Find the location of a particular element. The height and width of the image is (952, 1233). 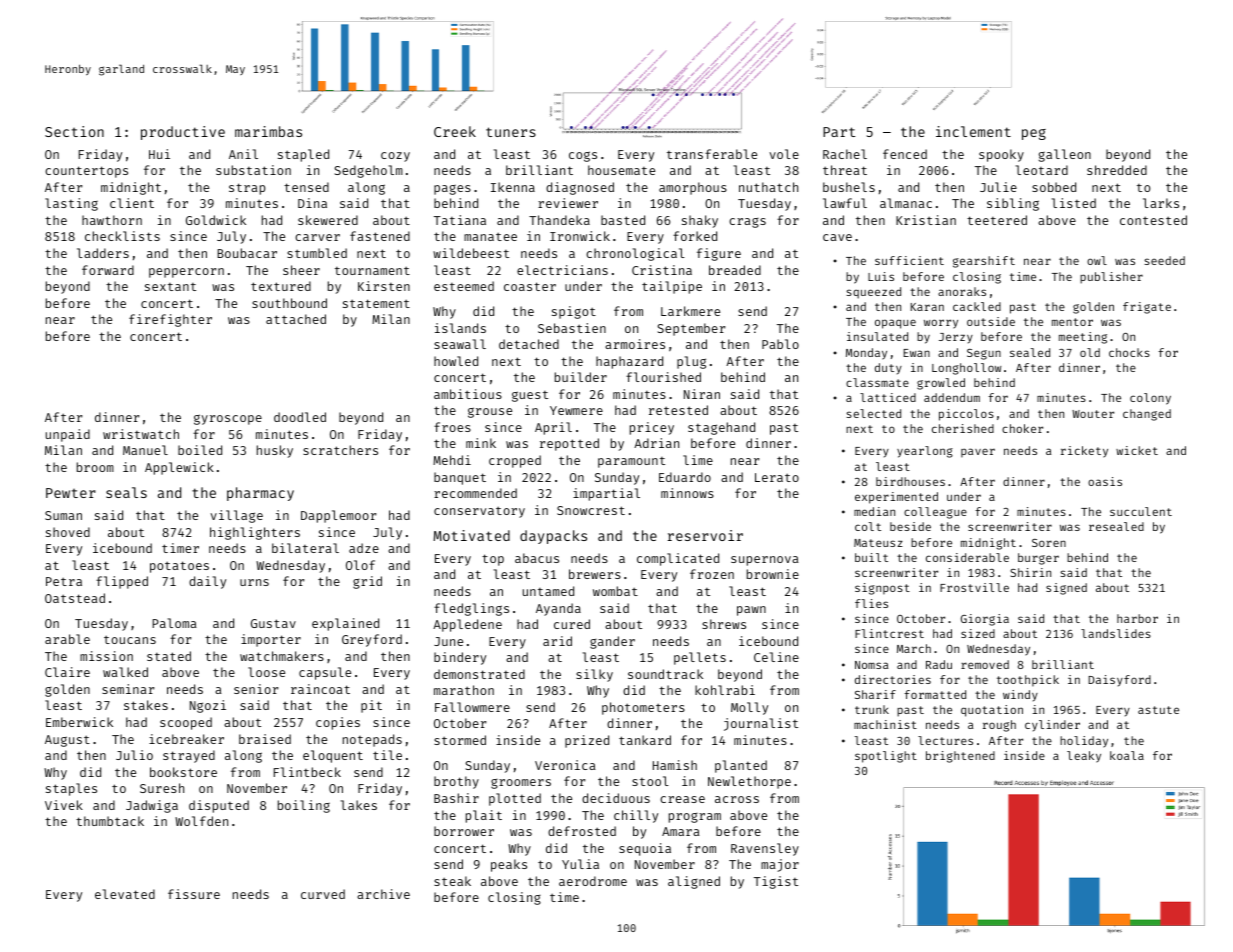

forward is located at coordinates (108, 270).
